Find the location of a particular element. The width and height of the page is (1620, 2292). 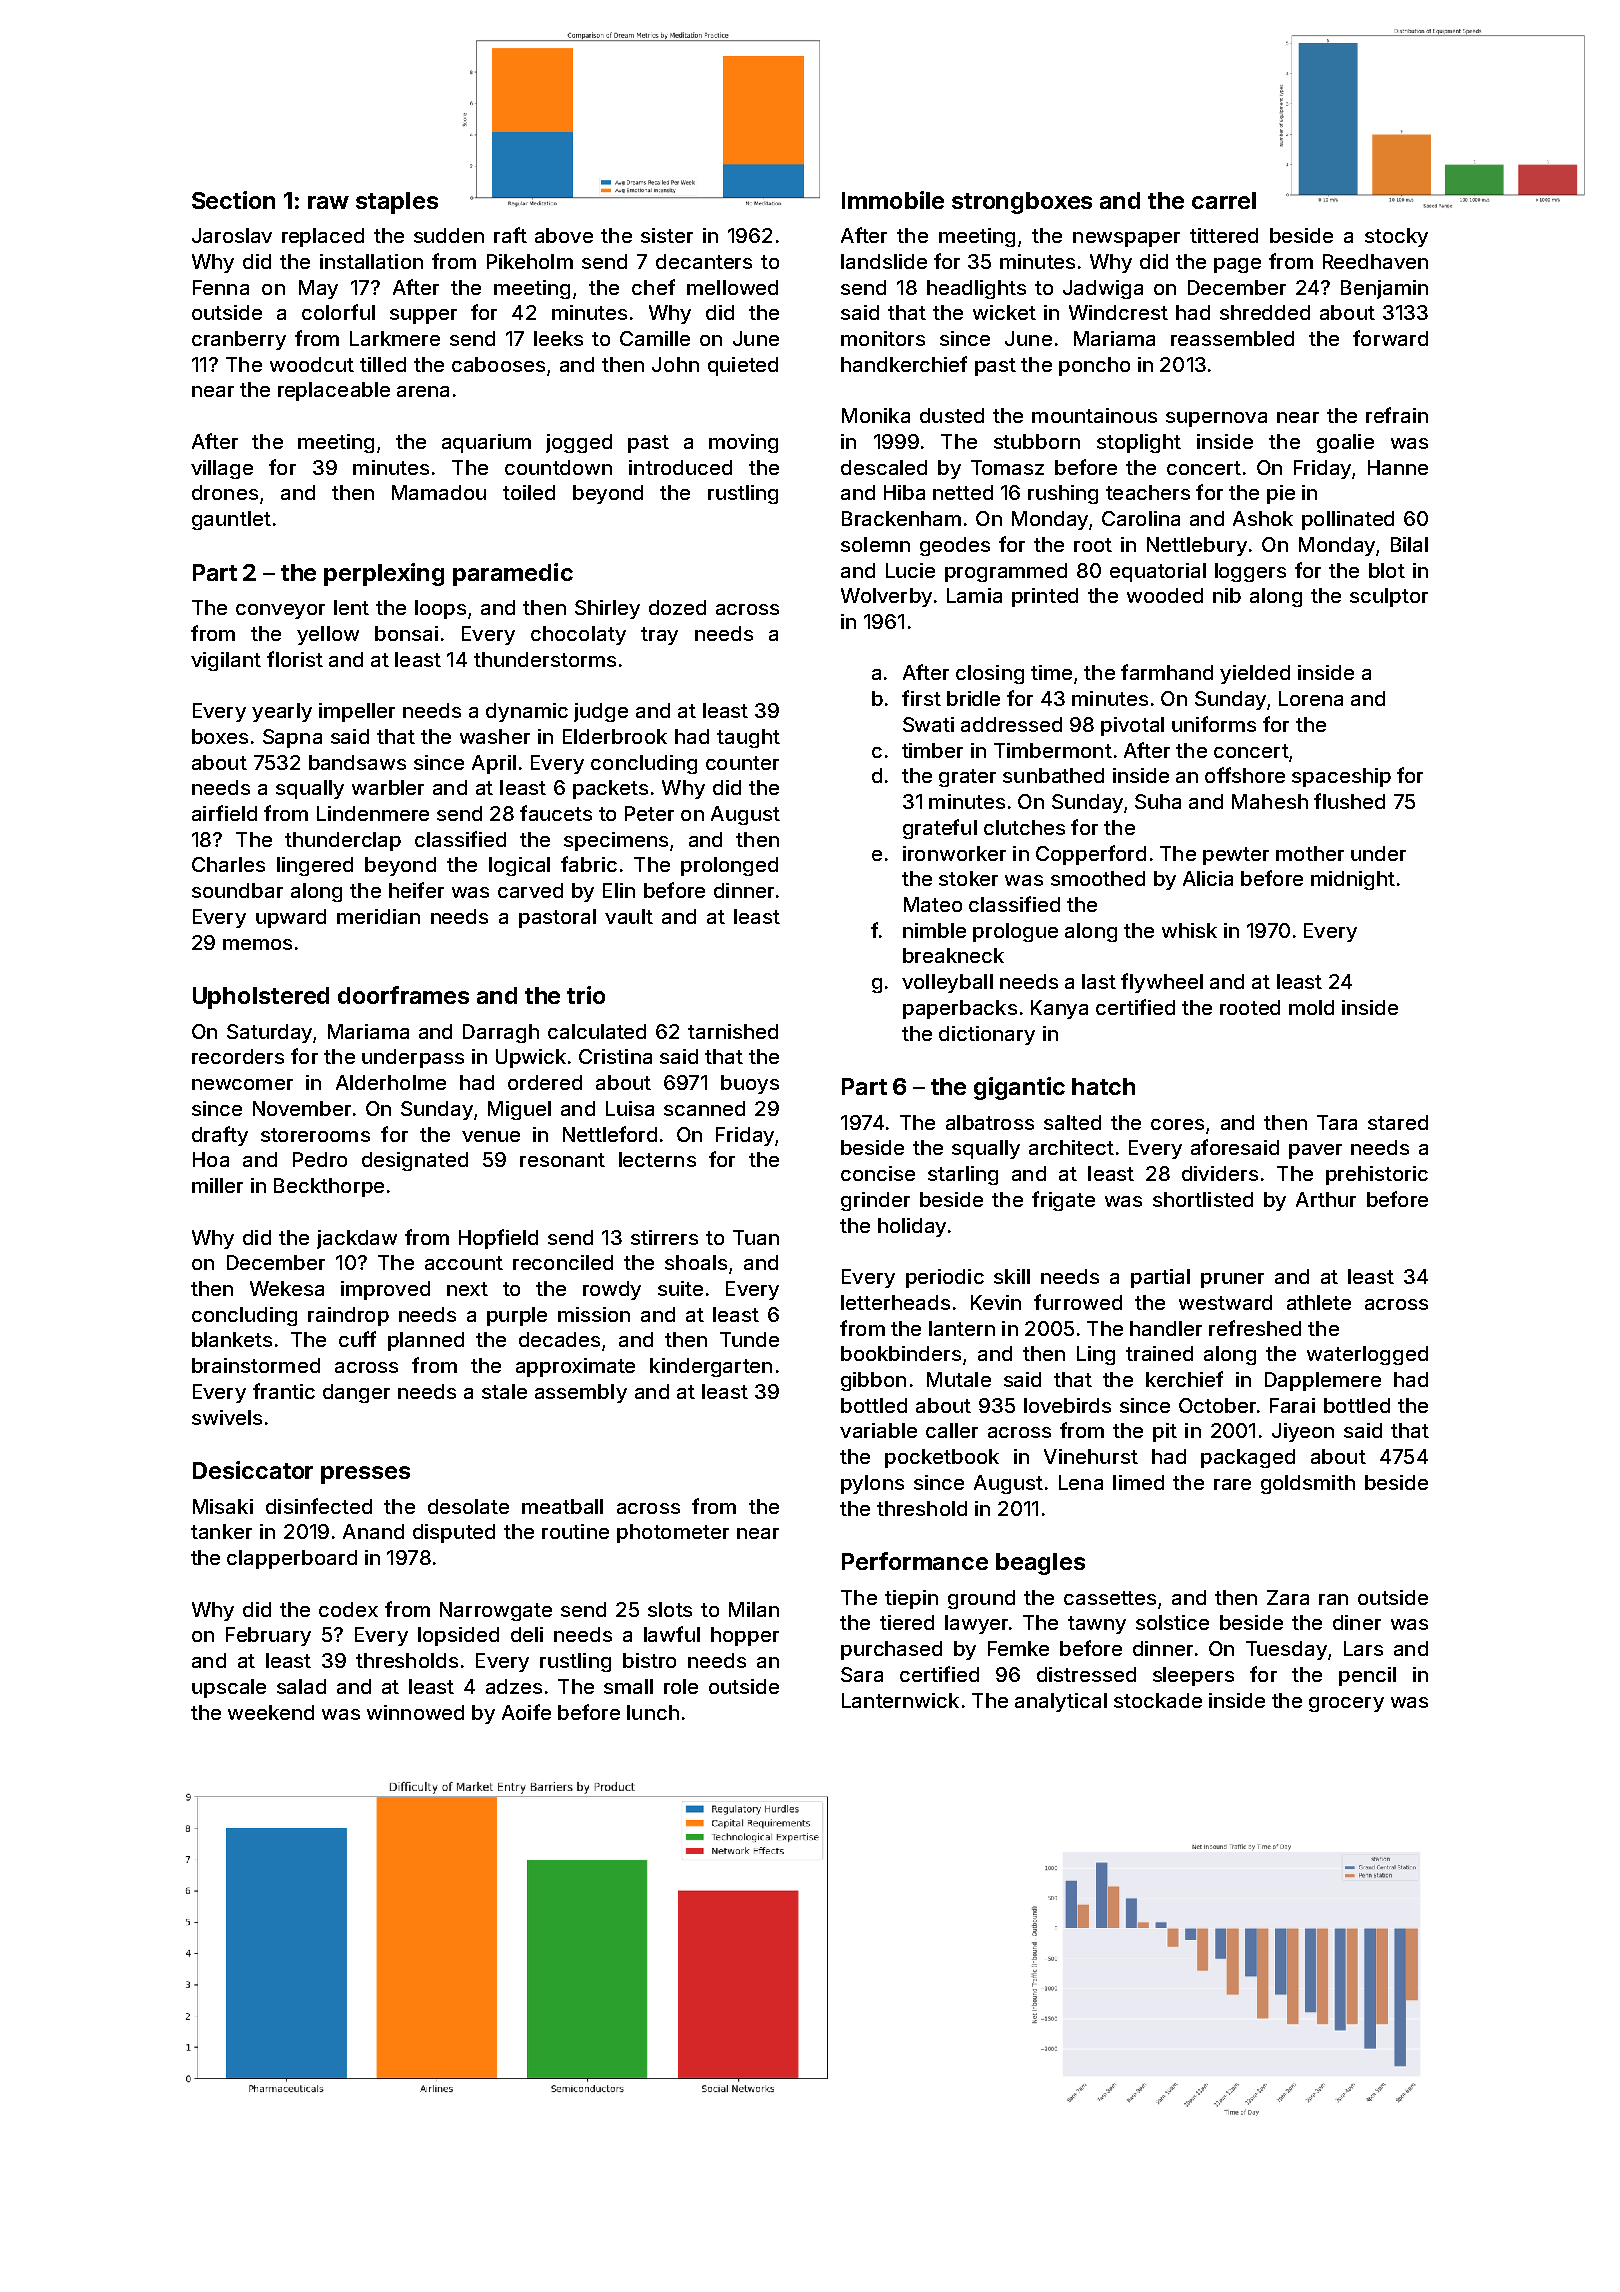

midnight is located at coordinates (1353, 880).
